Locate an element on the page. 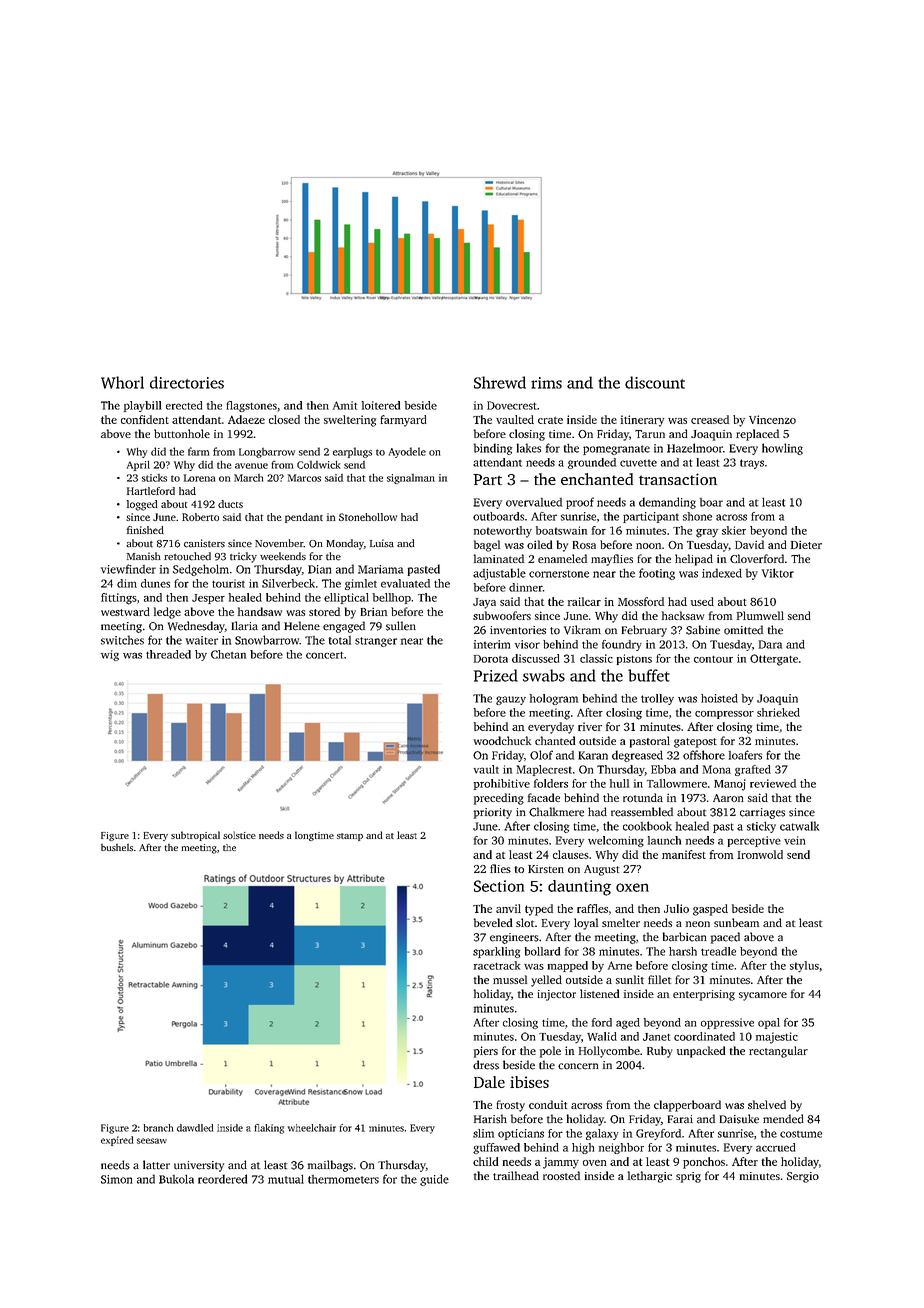  Dieter is located at coordinates (806, 544).
